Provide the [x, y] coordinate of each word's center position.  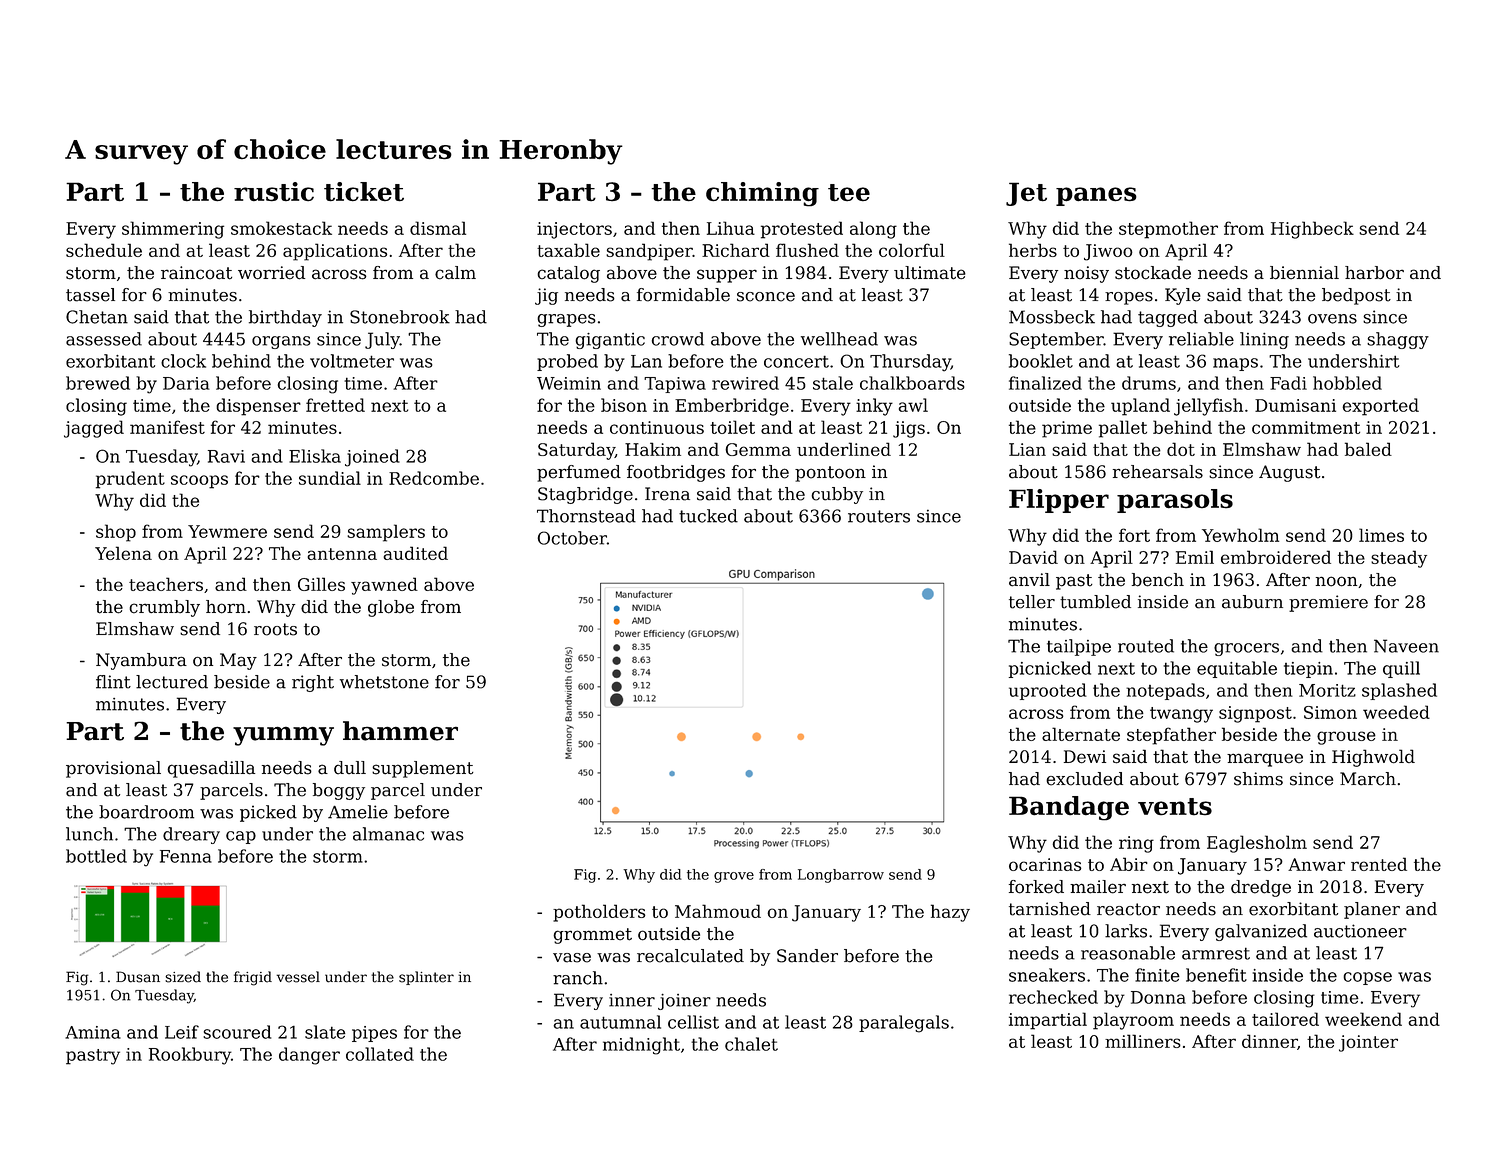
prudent [130, 480]
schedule [104, 250]
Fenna [186, 856]
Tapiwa [675, 385]
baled [1368, 449]
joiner [684, 1002]
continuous [657, 427]
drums [1149, 383]
